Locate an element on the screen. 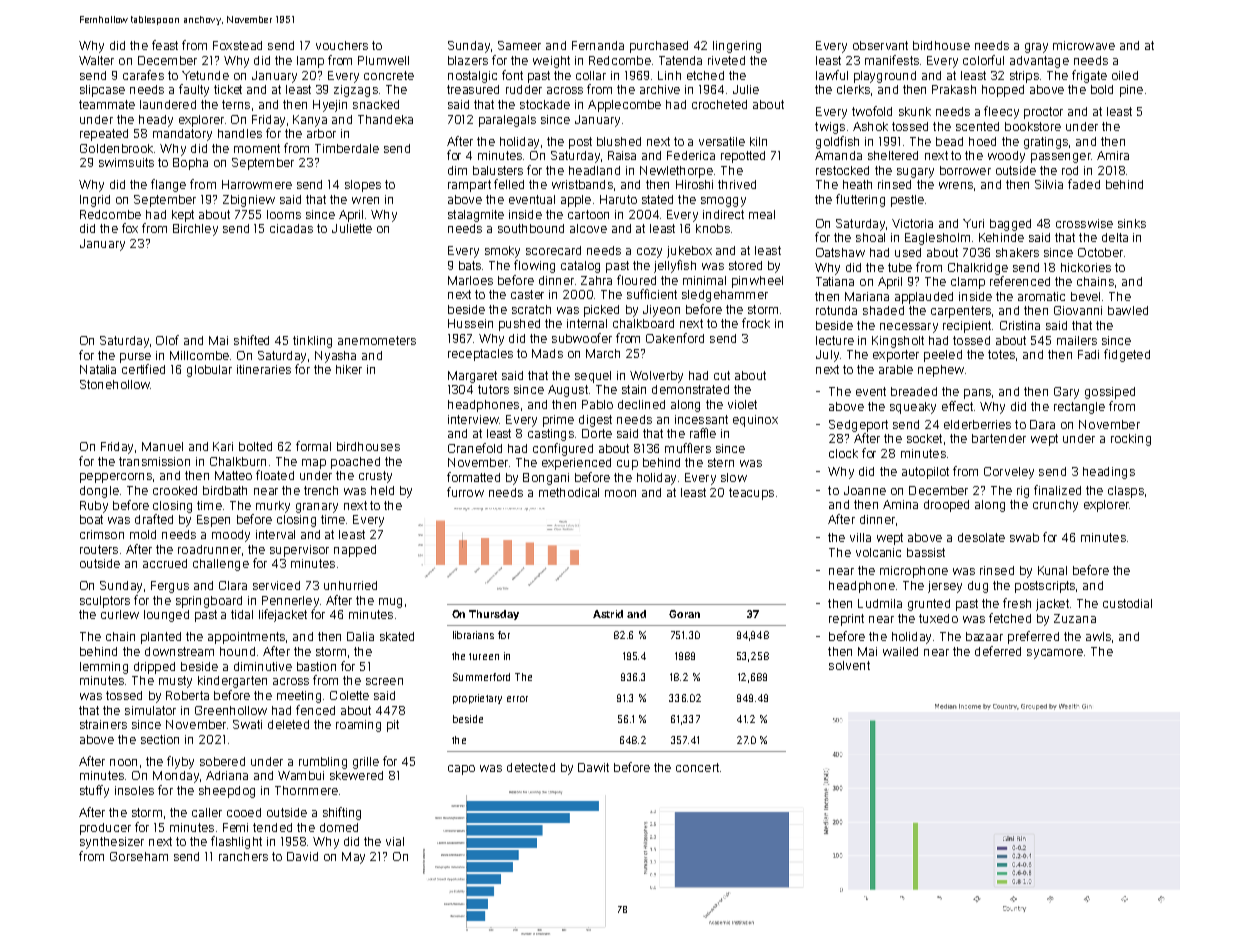  Dawit is located at coordinates (593, 767).
